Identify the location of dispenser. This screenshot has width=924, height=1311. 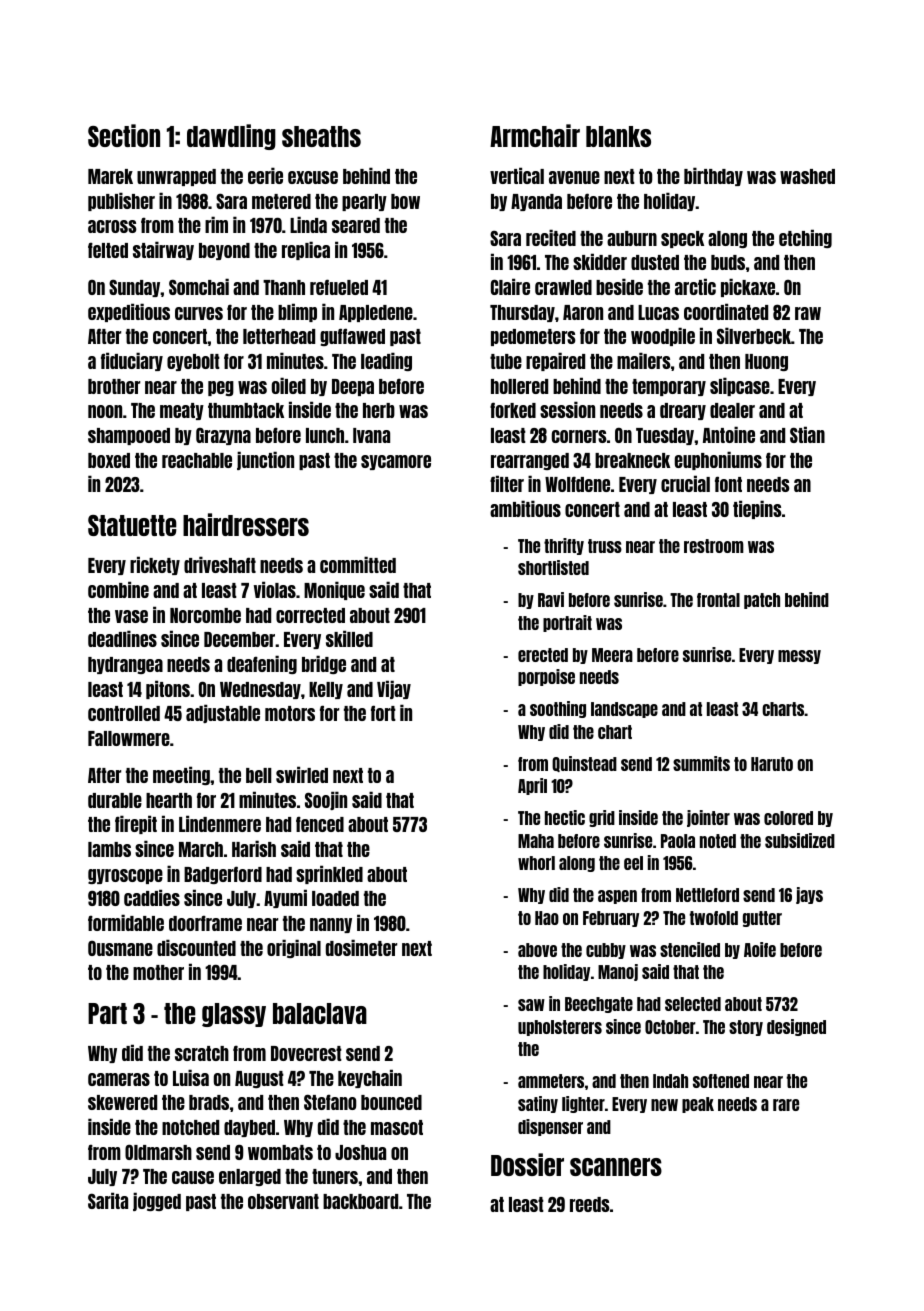
(550, 1127).
